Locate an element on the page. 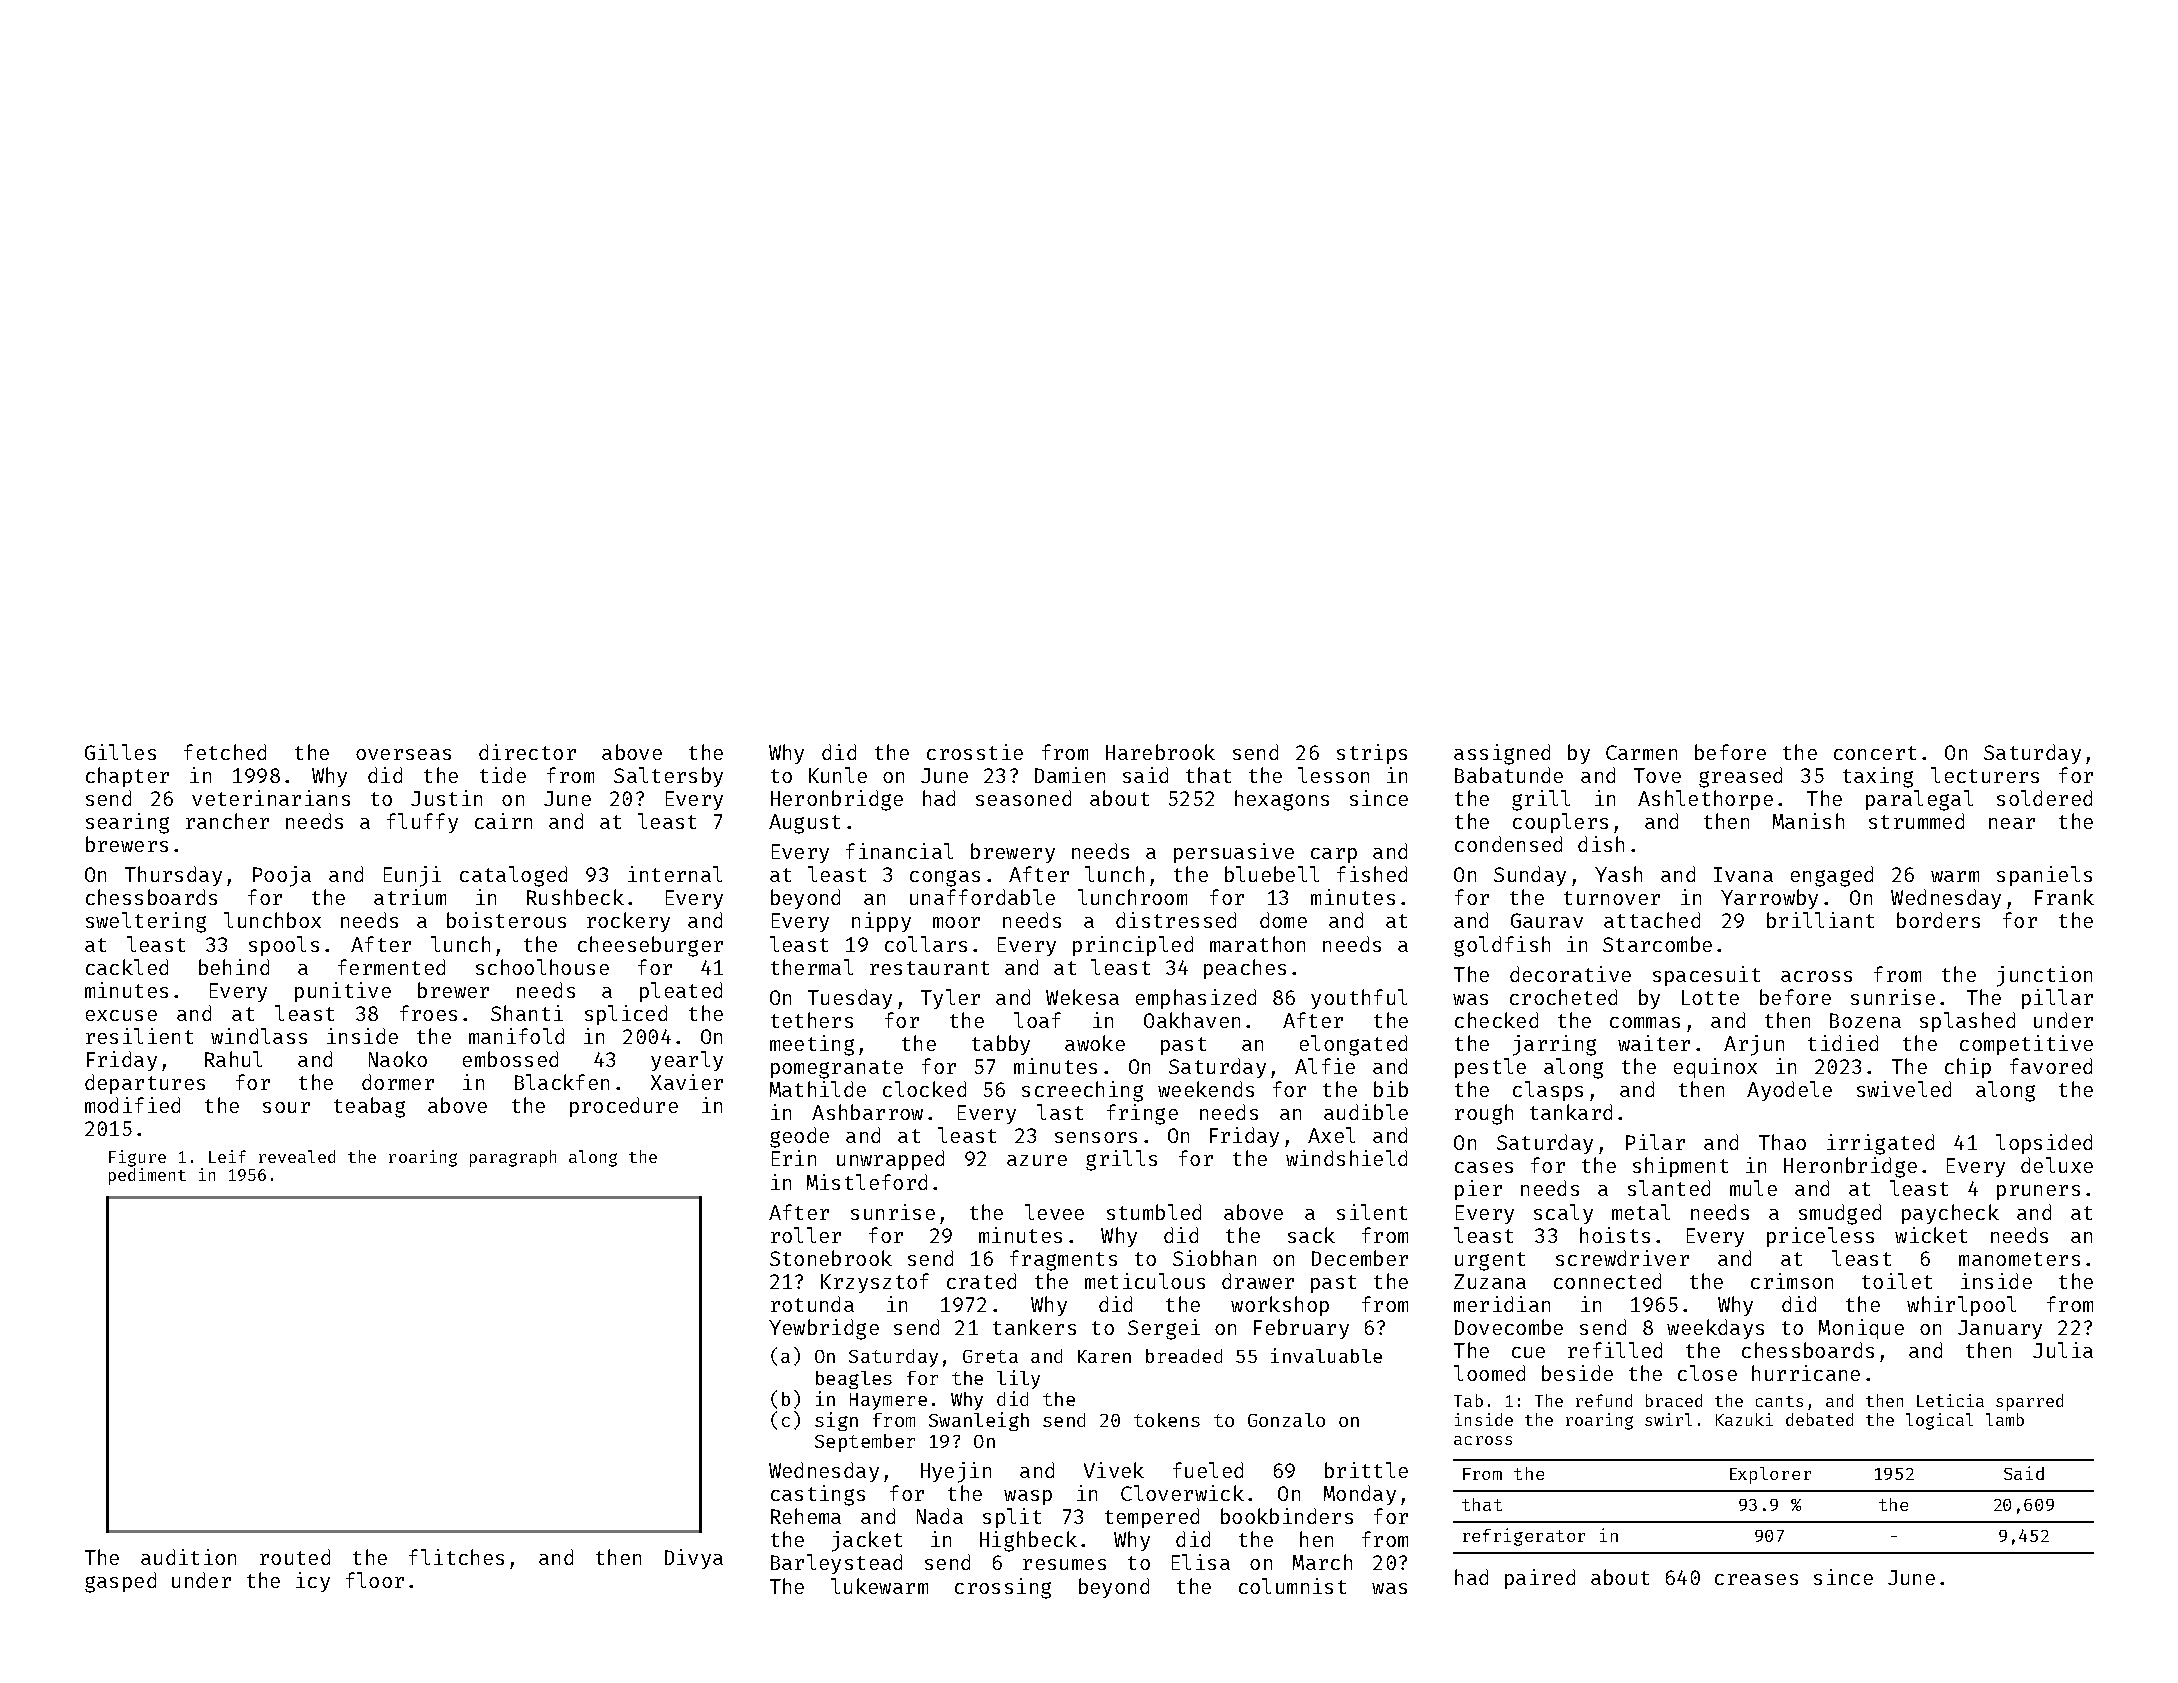 The height and width of the image is (1683, 2178). revealed is located at coordinates (297, 1156).
